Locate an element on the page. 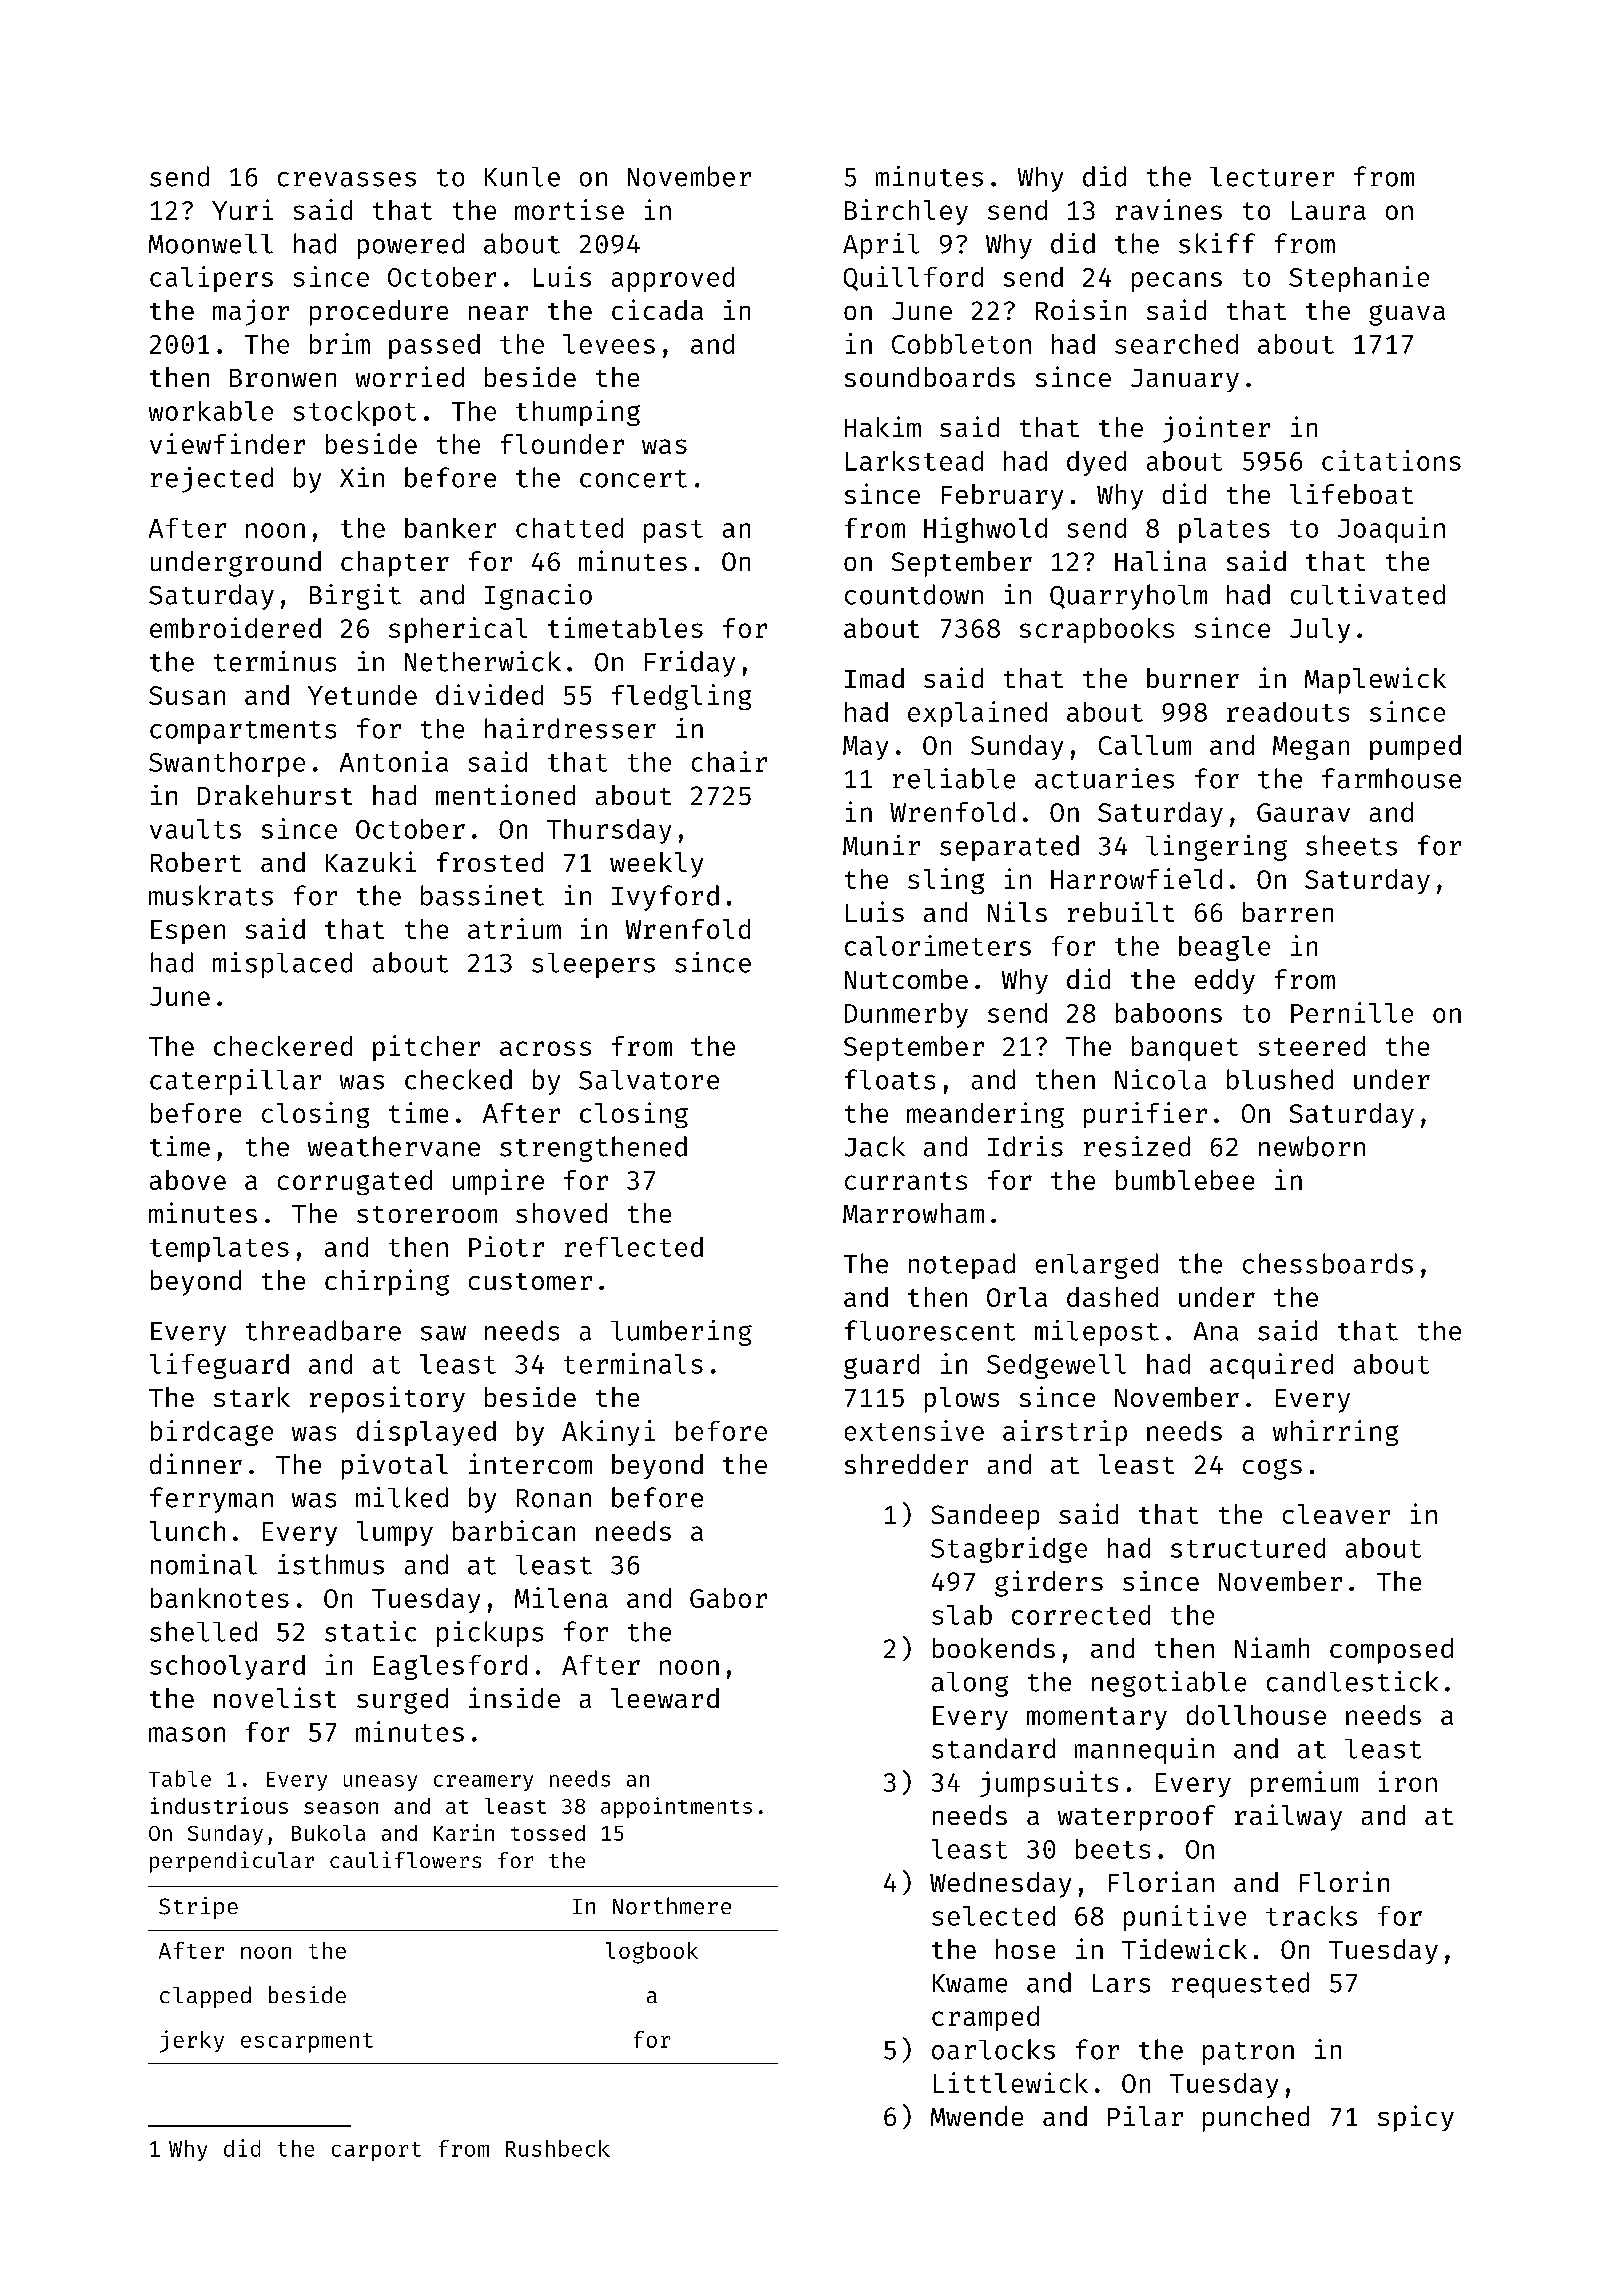  Roisin is located at coordinates (1081, 309).
